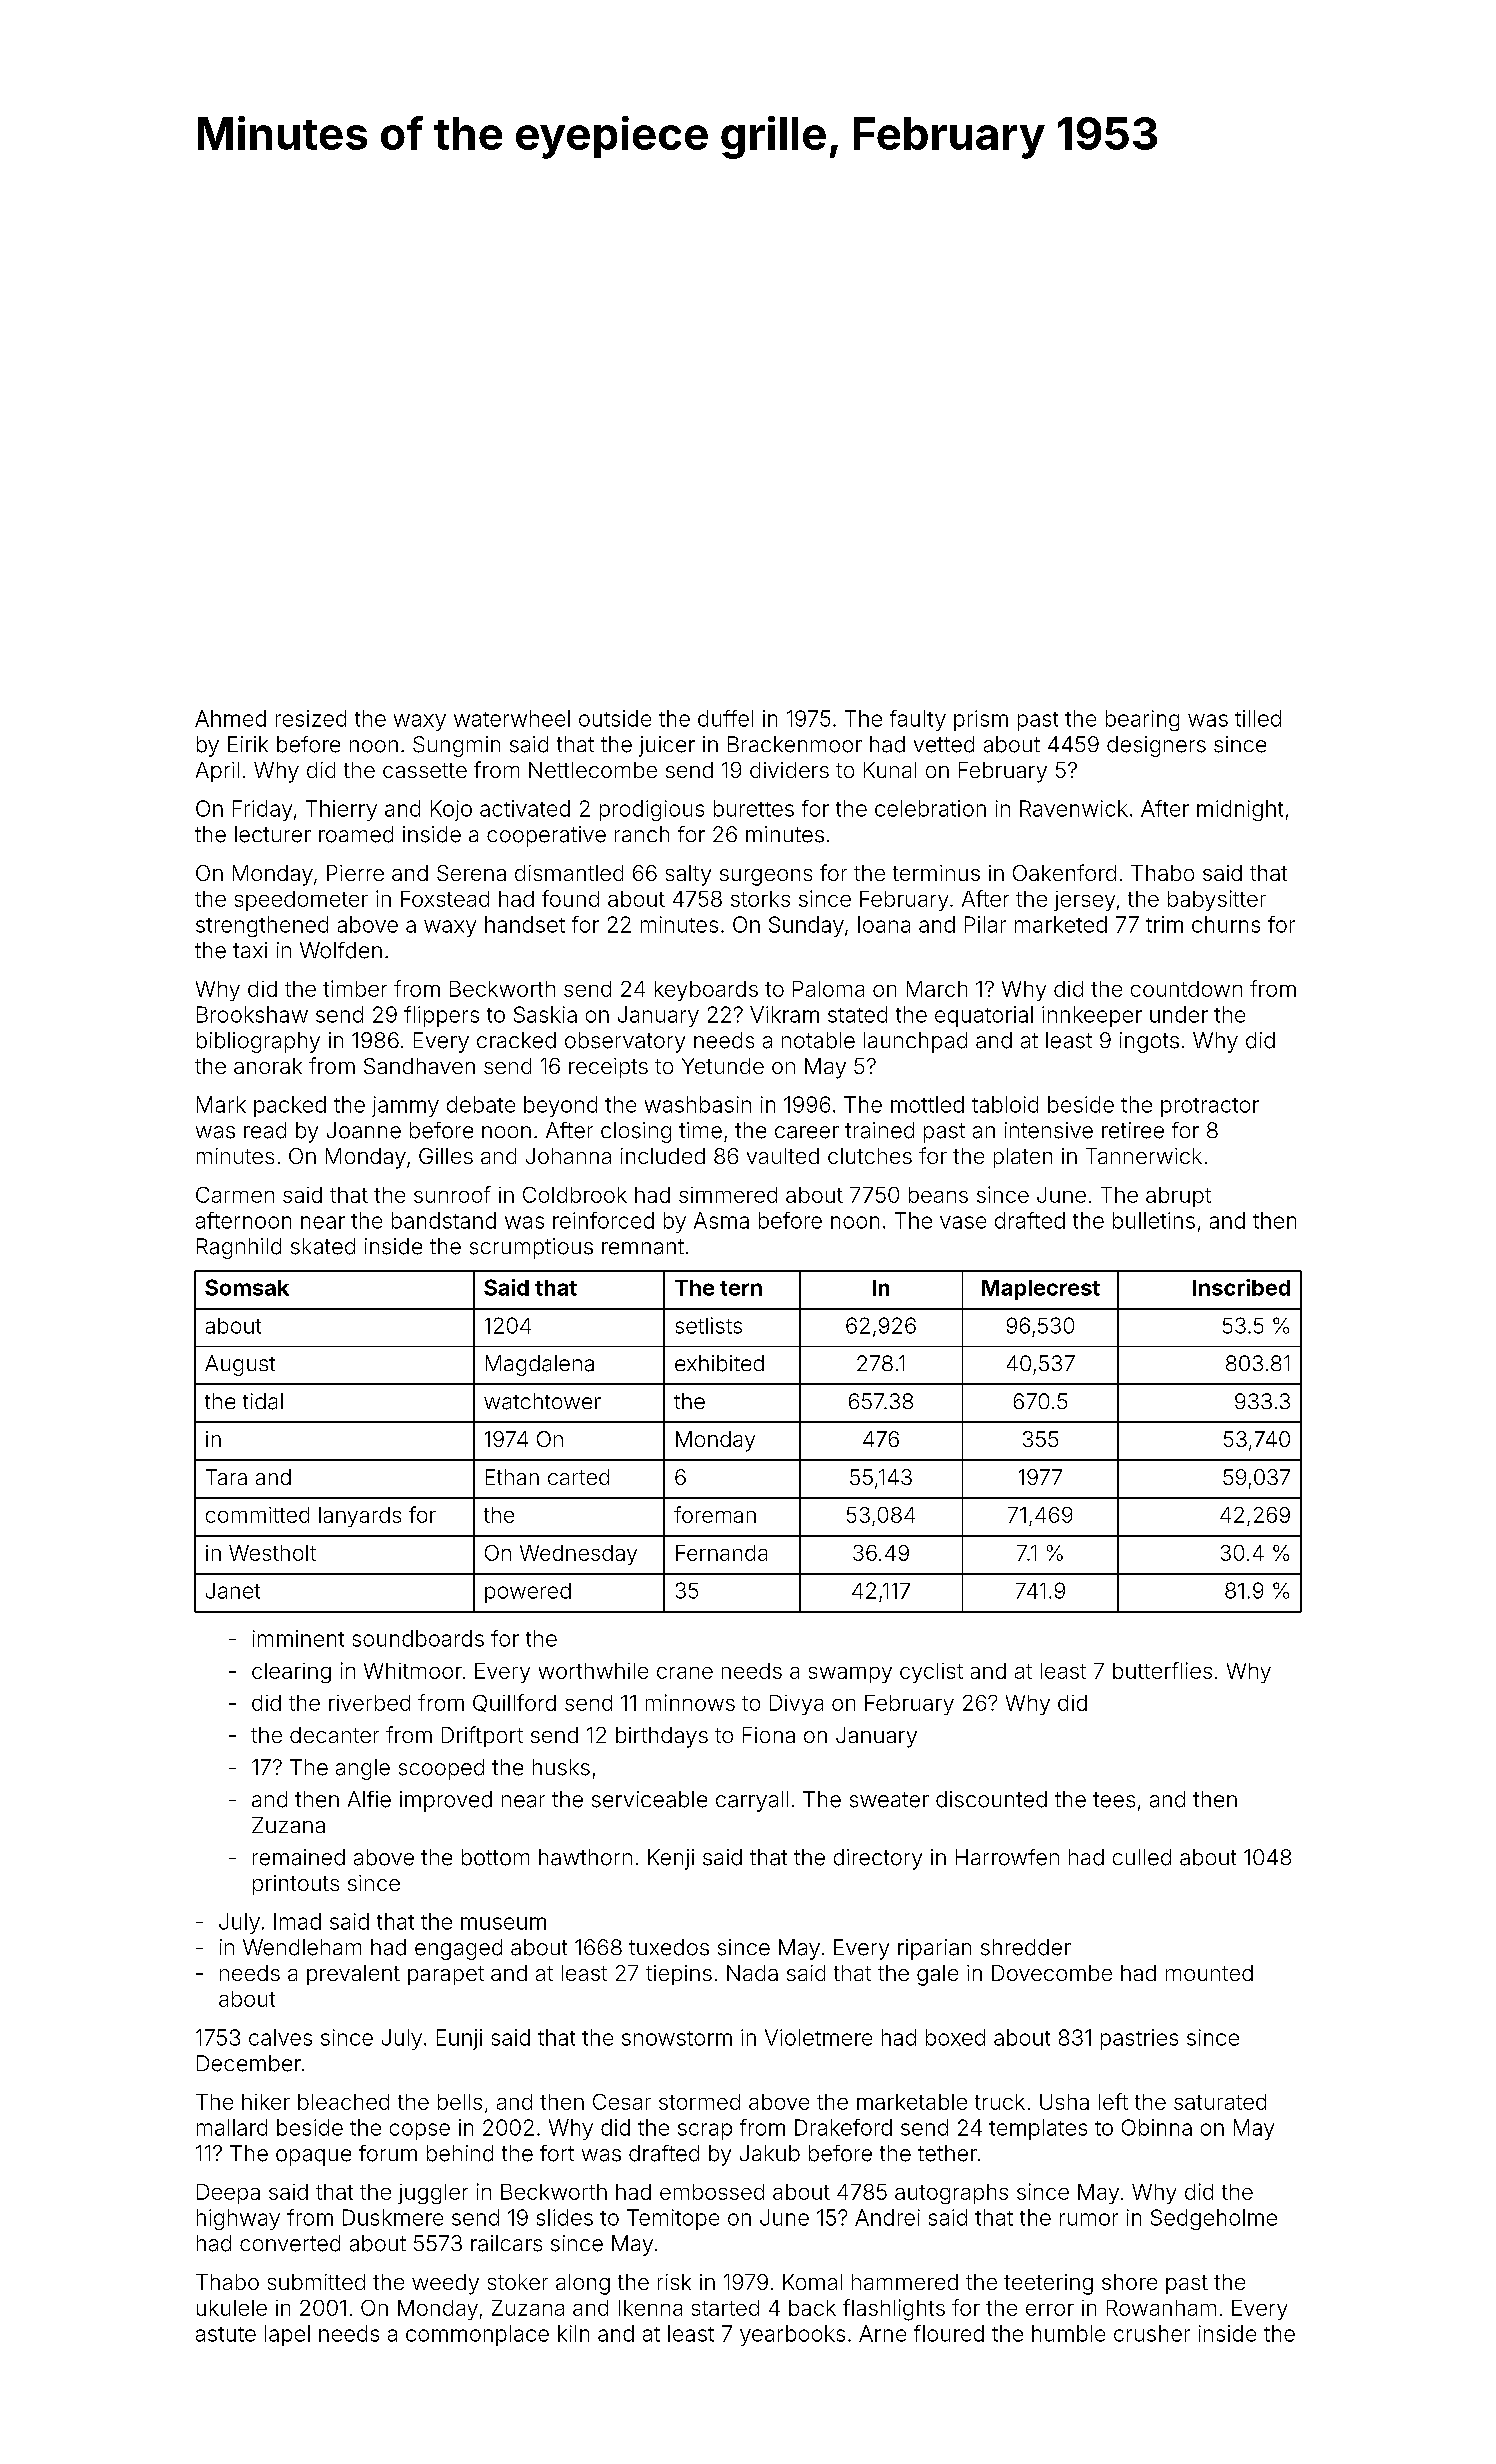 The height and width of the screenshot is (2464, 1496). I want to click on Tara, so click(226, 1477).
